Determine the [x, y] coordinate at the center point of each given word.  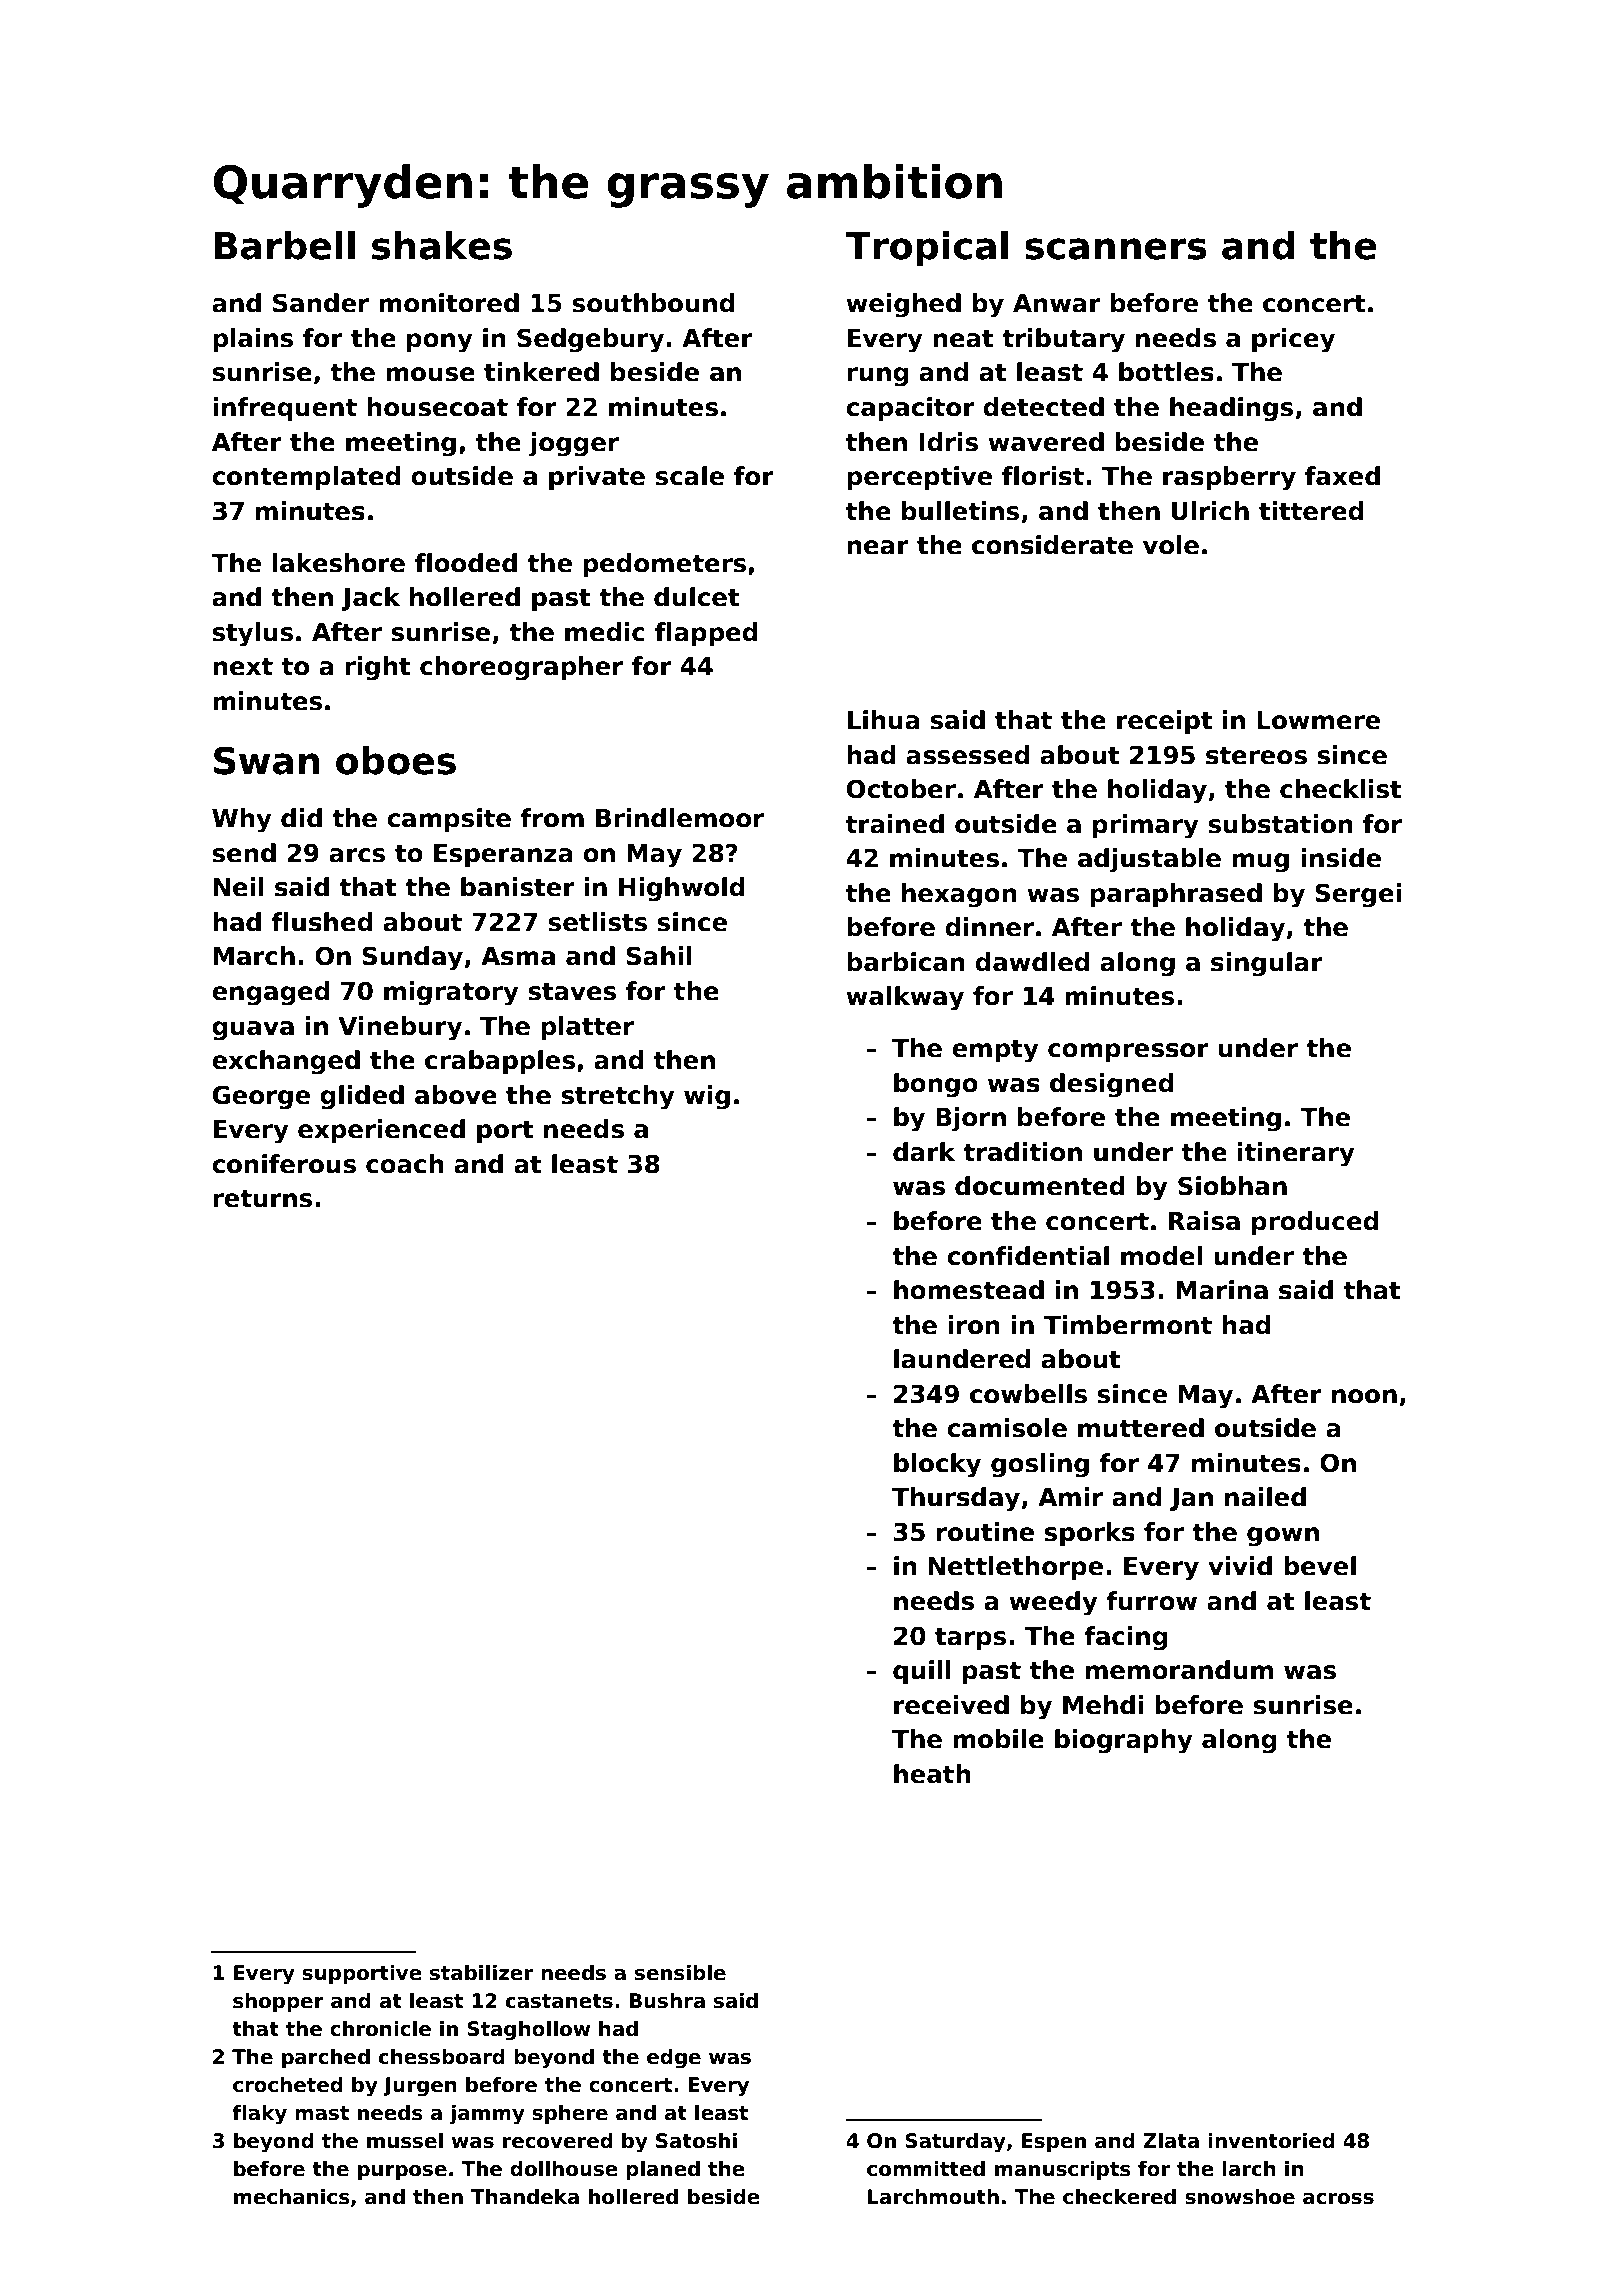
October [901, 789]
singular [1267, 964]
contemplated [306, 478]
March [254, 956]
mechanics [292, 2197]
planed [663, 2170]
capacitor [910, 409]
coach [405, 1164]
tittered [1311, 511]
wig [707, 1097]
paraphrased [1176, 895]
